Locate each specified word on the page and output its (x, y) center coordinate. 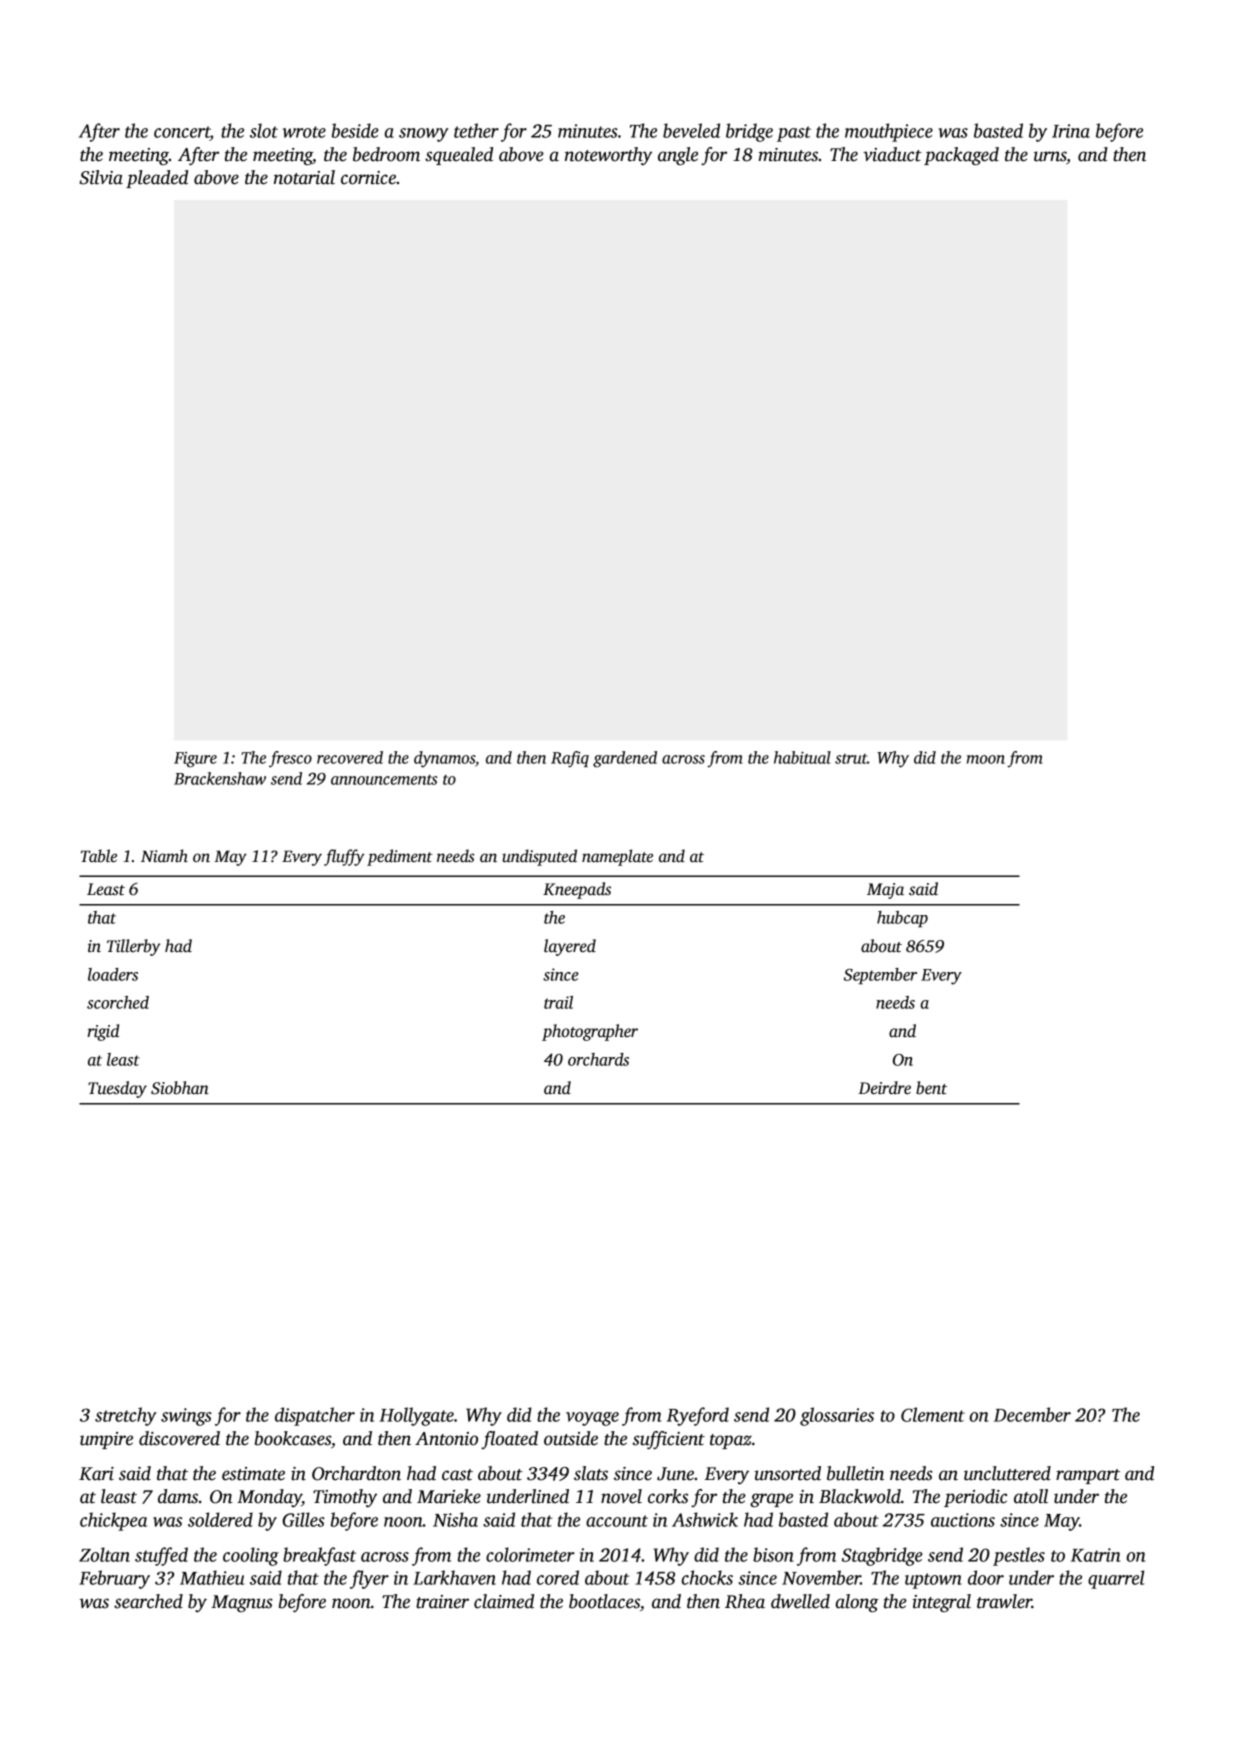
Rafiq (570, 759)
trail (558, 1002)
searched (148, 1601)
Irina (1071, 131)
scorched (118, 1002)
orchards (598, 1059)
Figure (195, 760)
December (1032, 1414)
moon (986, 759)
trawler (1004, 1601)
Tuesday (117, 1089)
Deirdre (884, 1088)
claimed (504, 1601)
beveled (691, 130)
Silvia (101, 177)
